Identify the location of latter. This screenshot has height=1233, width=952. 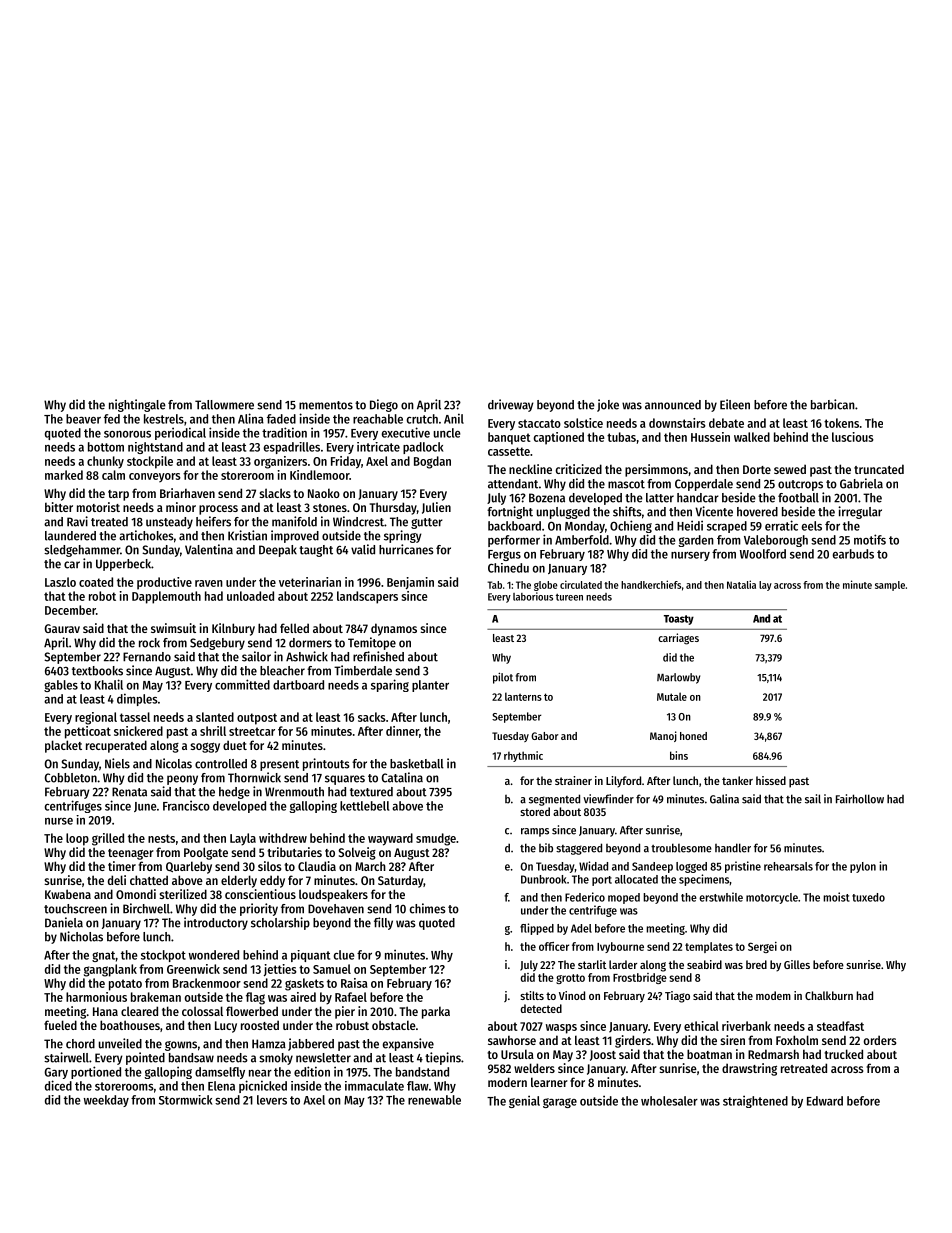
(660, 498).
